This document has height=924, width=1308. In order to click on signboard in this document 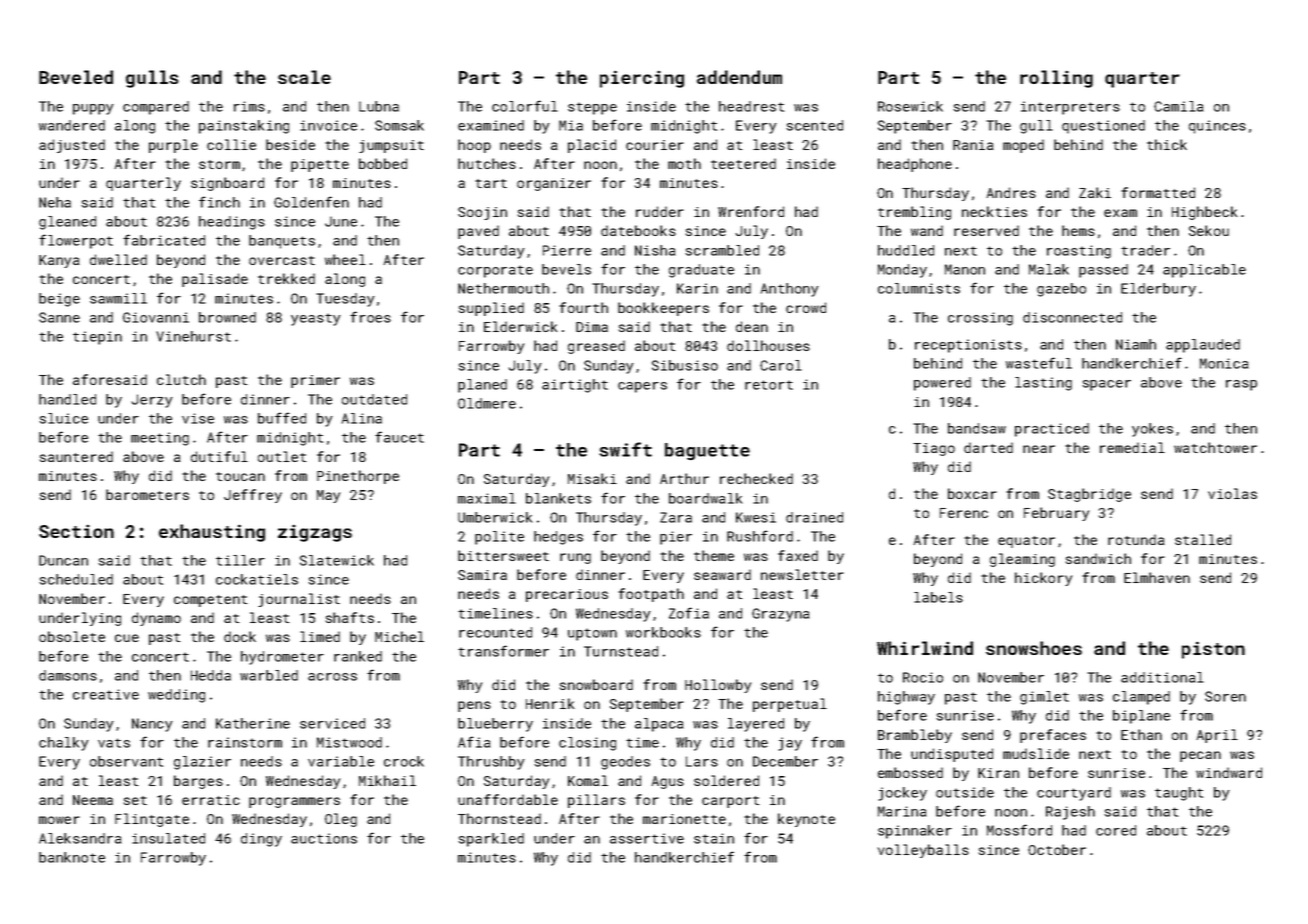, I will do `click(227, 184)`.
